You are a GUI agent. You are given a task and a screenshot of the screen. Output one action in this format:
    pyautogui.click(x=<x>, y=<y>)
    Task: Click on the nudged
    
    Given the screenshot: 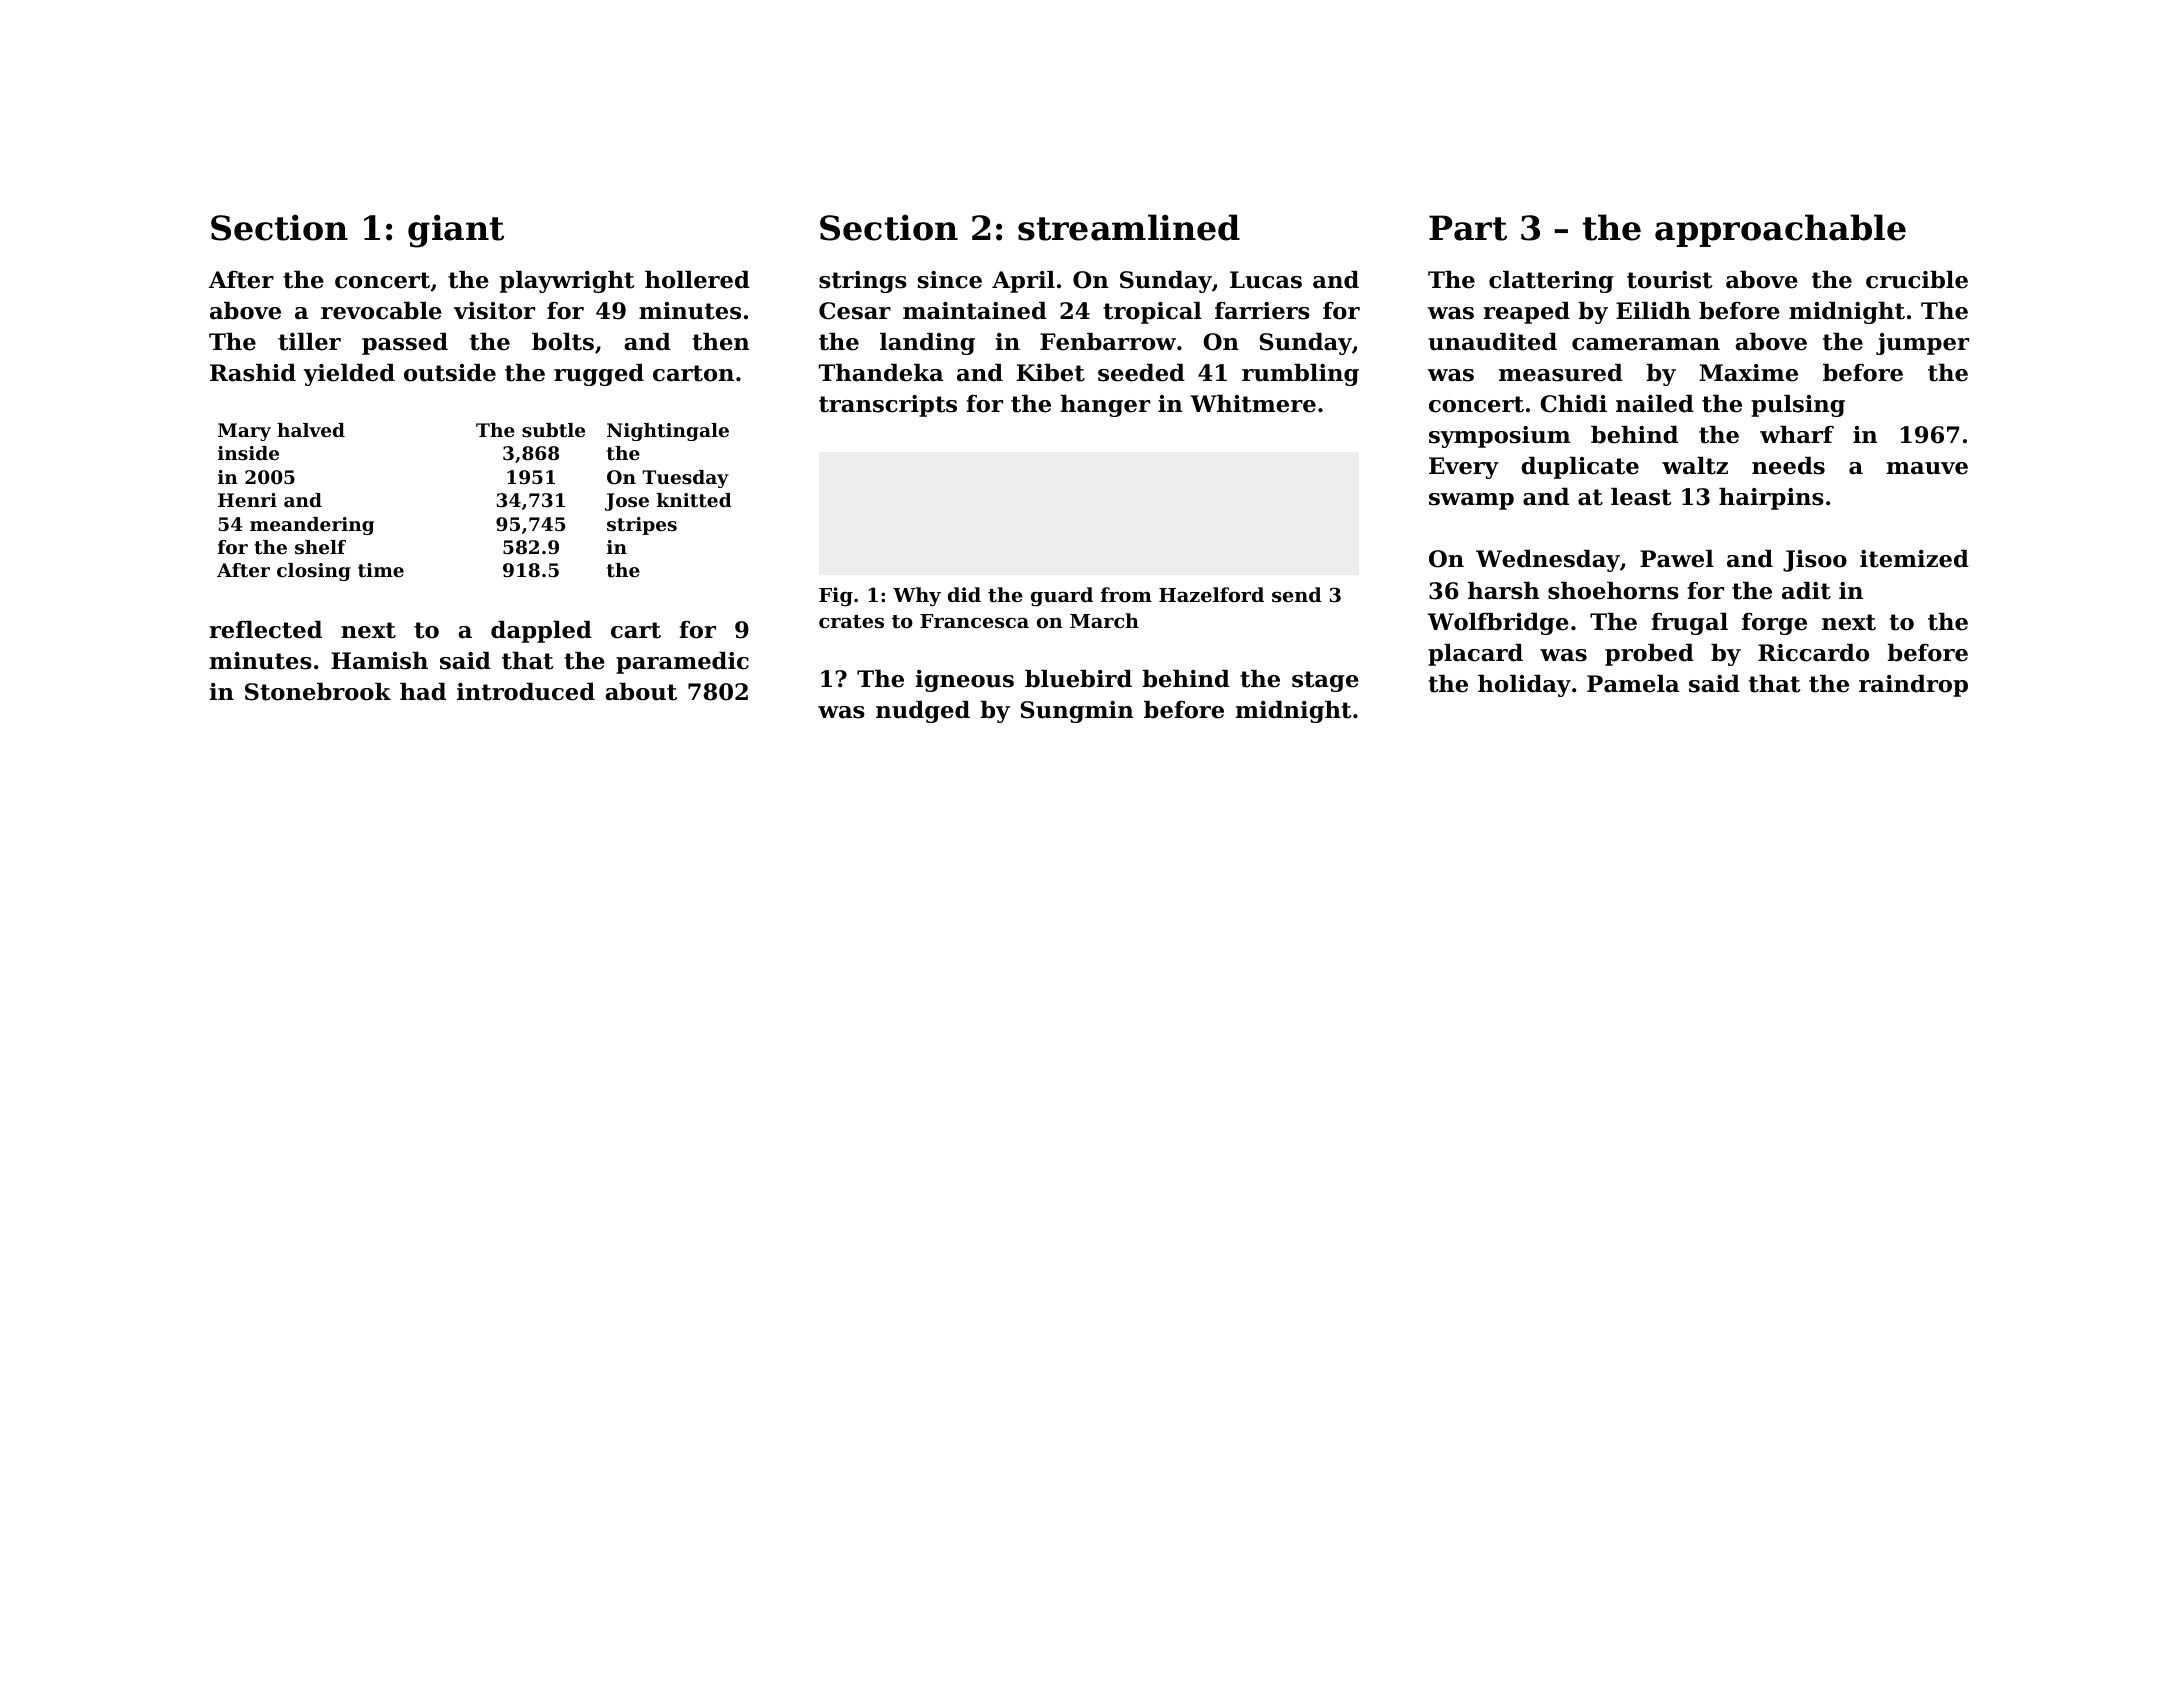 What is the action you would take?
    pyautogui.click(x=923, y=712)
